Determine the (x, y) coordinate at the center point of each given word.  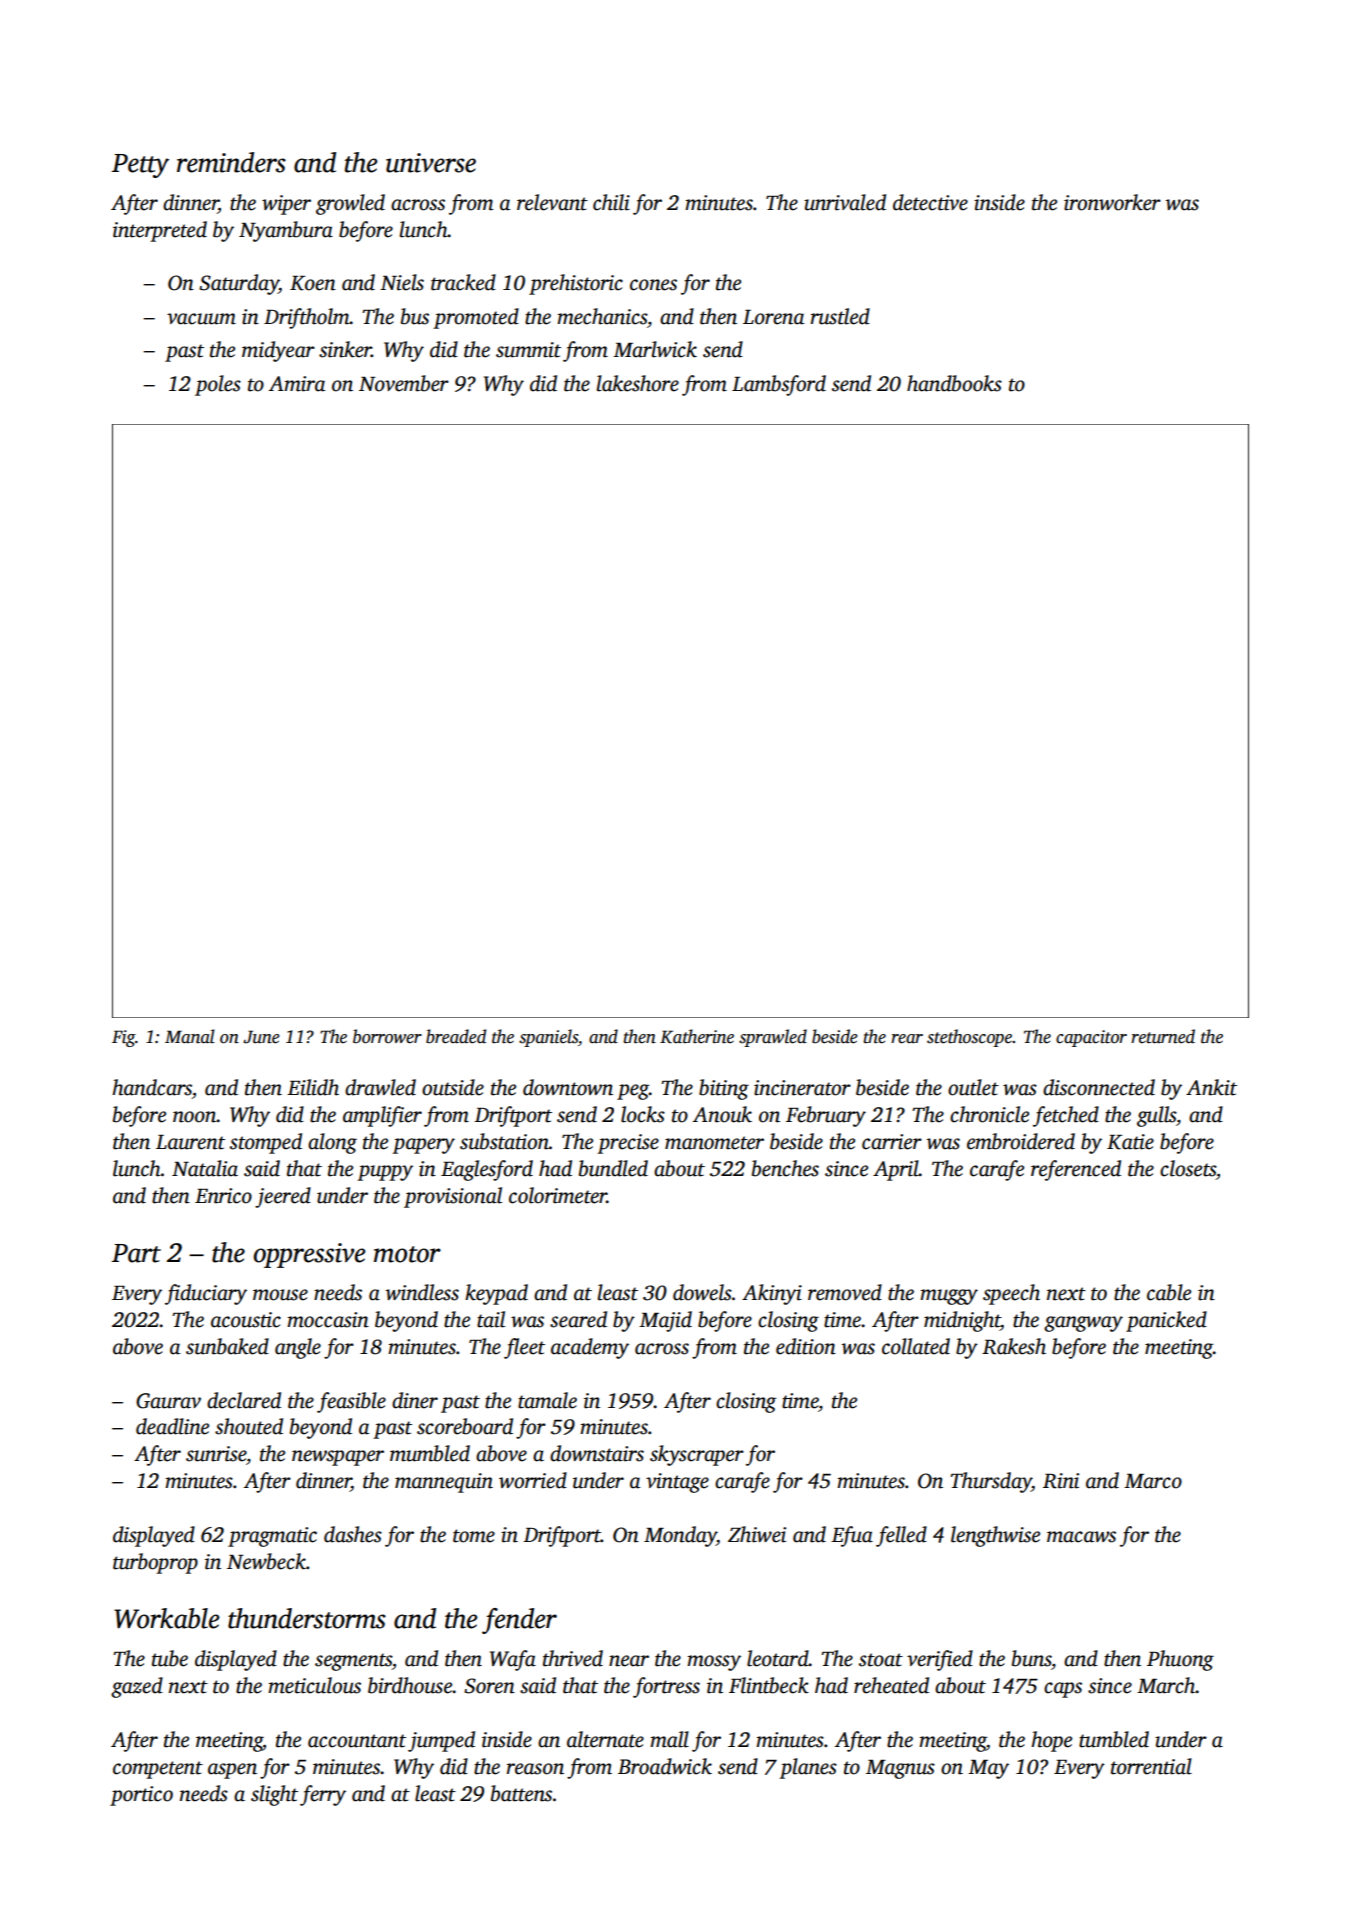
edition (806, 1346)
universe (431, 163)
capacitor (1091, 1038)
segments (353, 1662)
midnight (962, 1321)
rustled (840, 316)
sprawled (773, 1038)
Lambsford (779, 385)
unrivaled (845, 202)
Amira (297, 384)
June (261, 1037)
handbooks (954, 383)
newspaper (338, 1458)
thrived (573, 1658)
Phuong (1180, 1660)
